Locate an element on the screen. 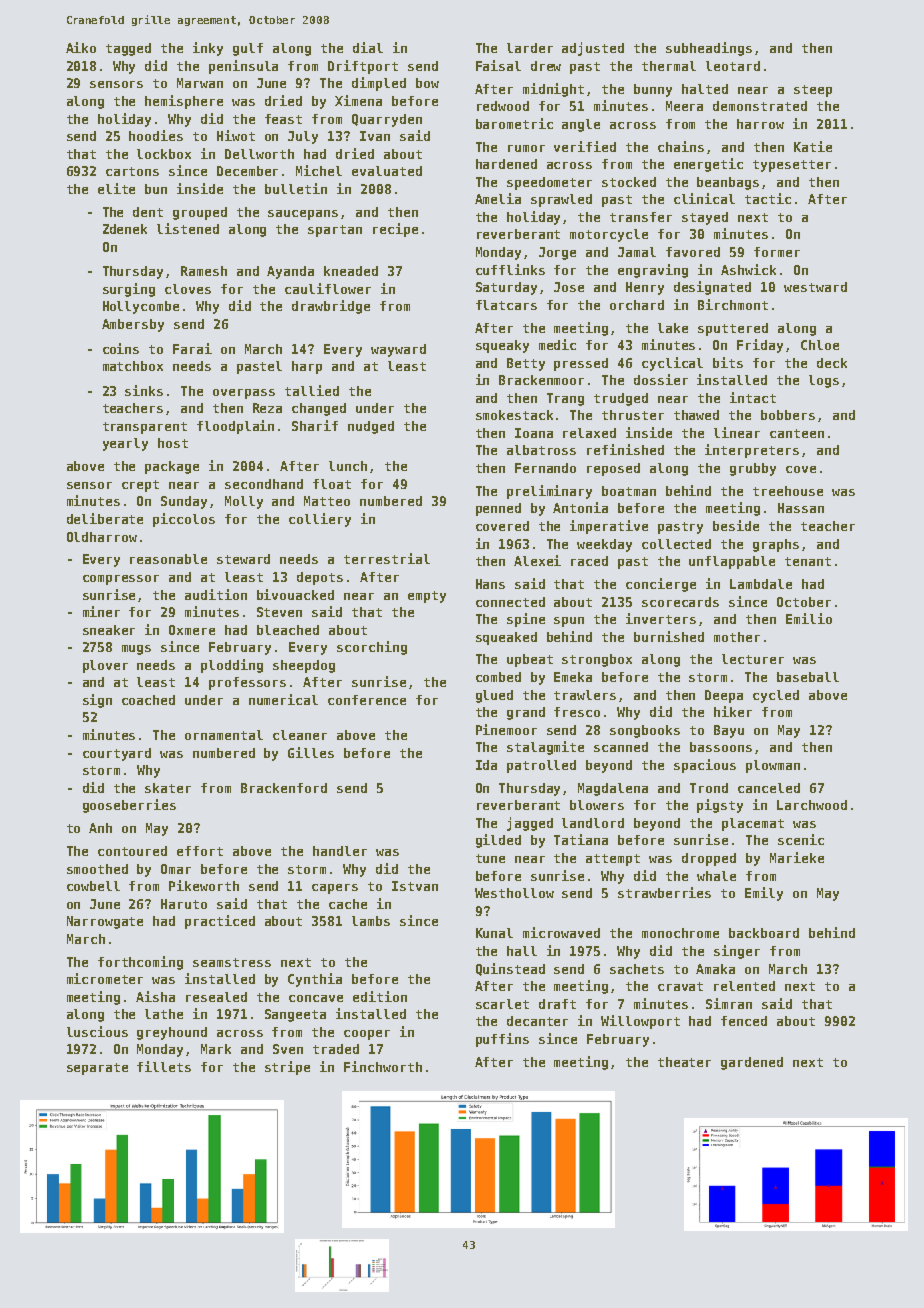 The width and height of the screenshot is (924, 1308). reasonable is located at coordinates (168, 559).
